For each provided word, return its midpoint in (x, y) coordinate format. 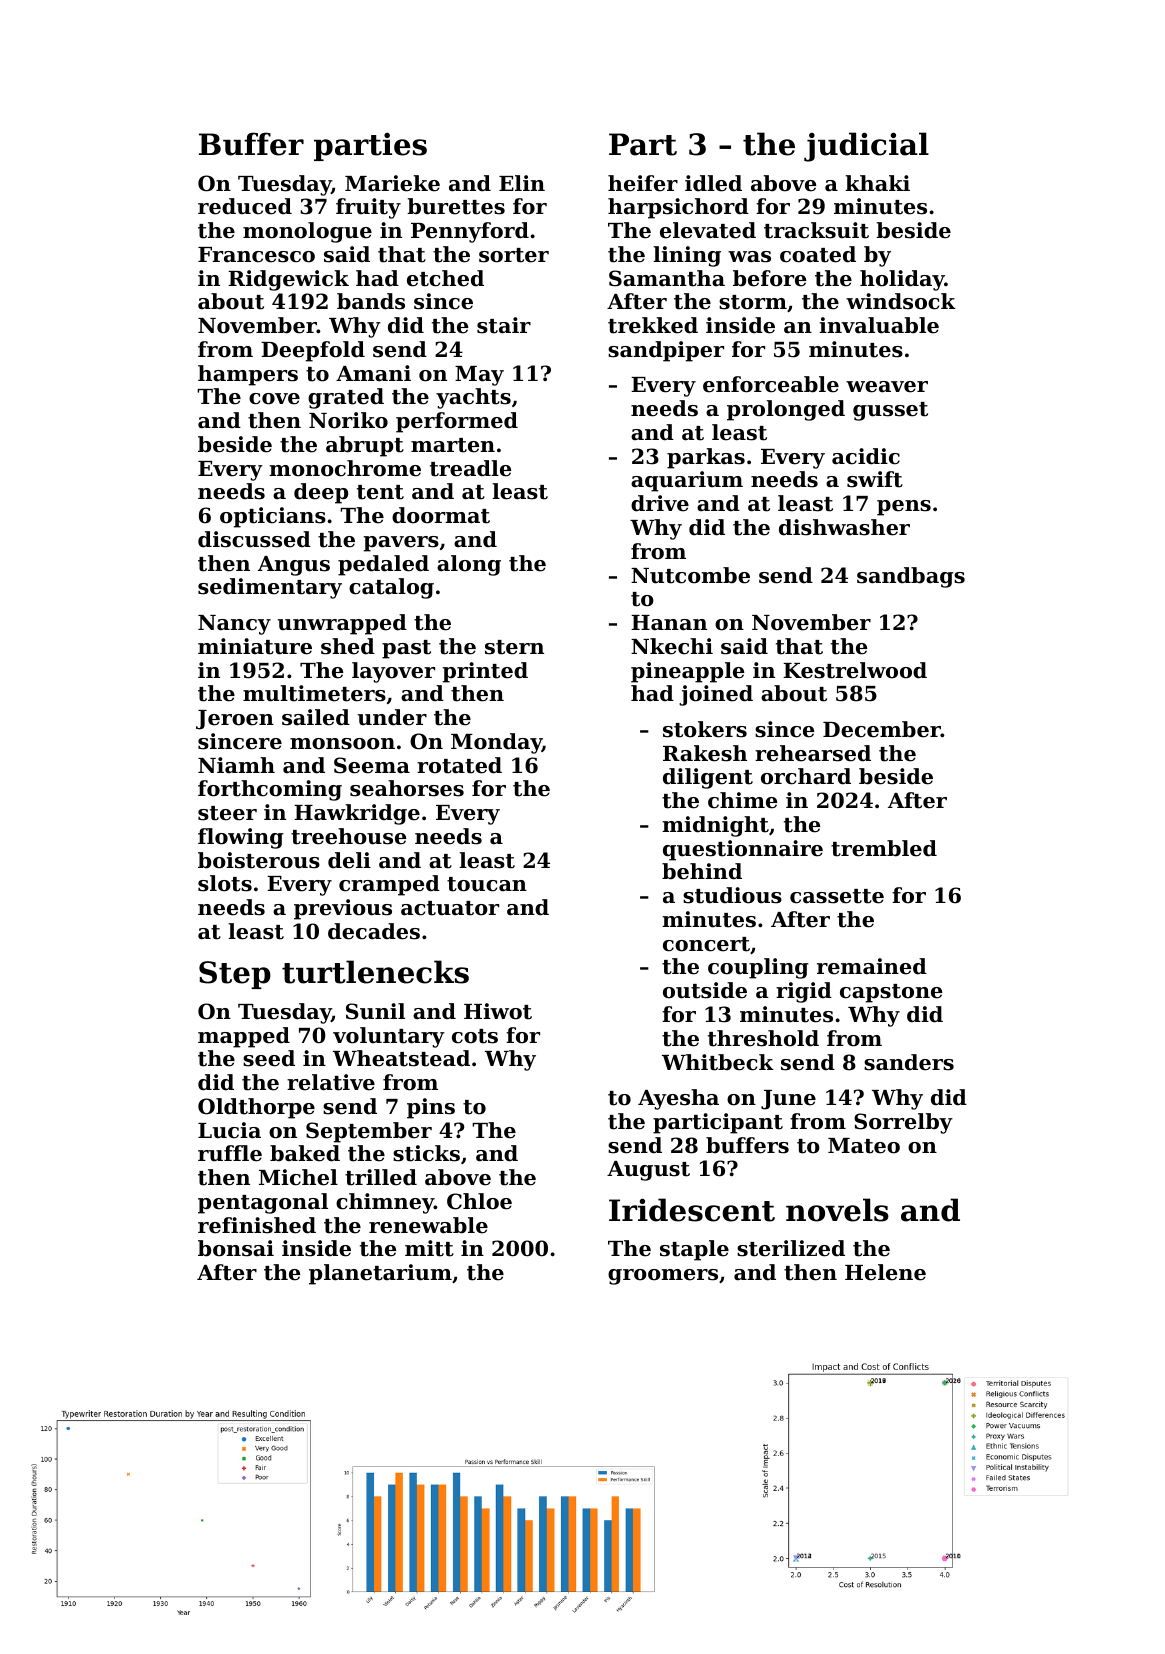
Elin (522, 183)
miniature (255, 646)
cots (475, 1036)
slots (225, 883)
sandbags (911, 577)
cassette (837, 896)
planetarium (380, 1274)
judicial (866, 147)
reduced (245, 206)
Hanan (669, 623)
